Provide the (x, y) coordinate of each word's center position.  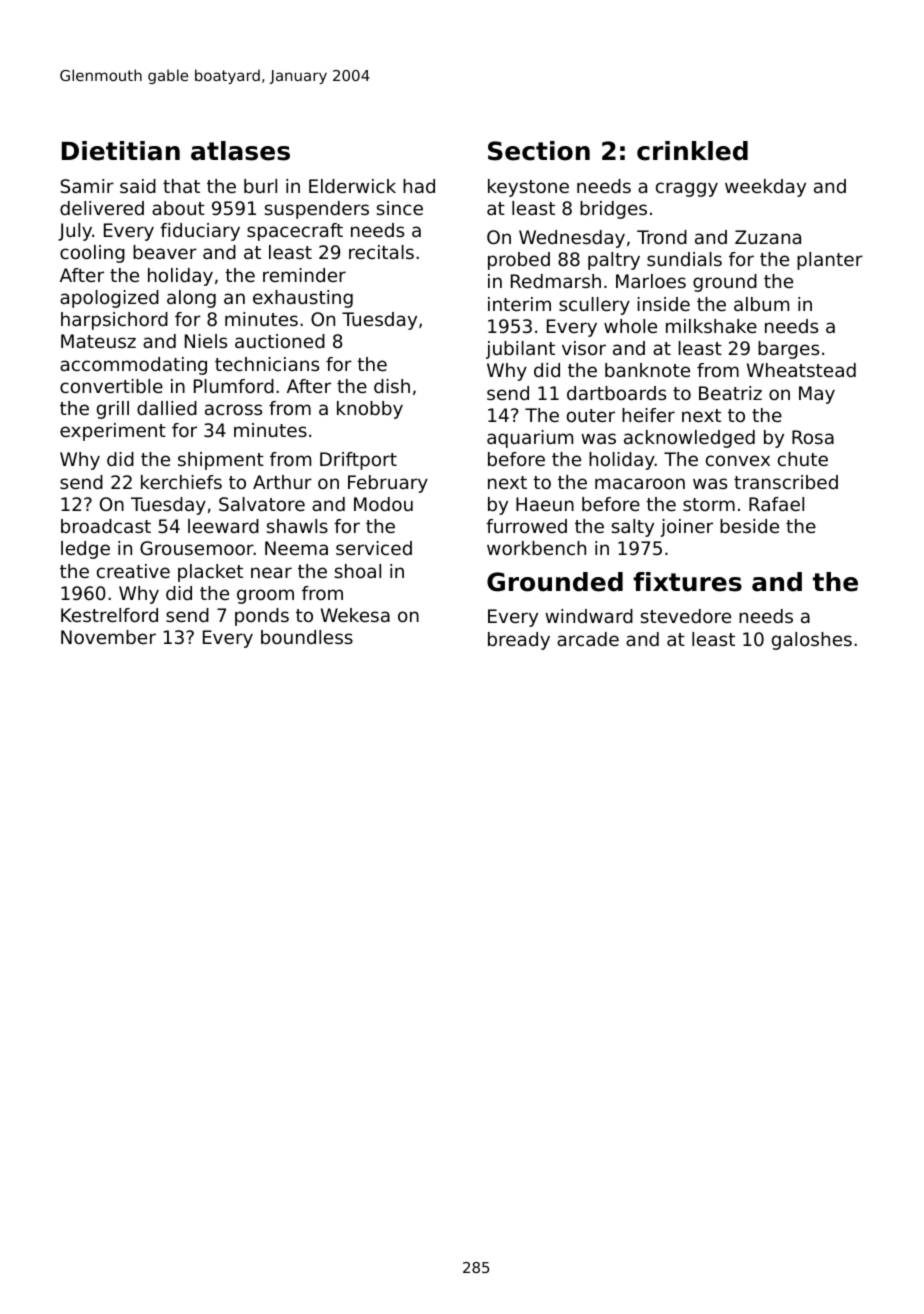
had (419, 186)
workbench (536, 548)
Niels (206, 341)
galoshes (812, 641)
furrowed (526, 526)
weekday (765, 188)
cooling (92, 254)
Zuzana (768, 237)
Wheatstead (801, 370)
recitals (381, 252)
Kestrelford (109, 615)
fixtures (687, 582)
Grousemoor (197, 548)
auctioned (280, 341)
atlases (240, 151)
